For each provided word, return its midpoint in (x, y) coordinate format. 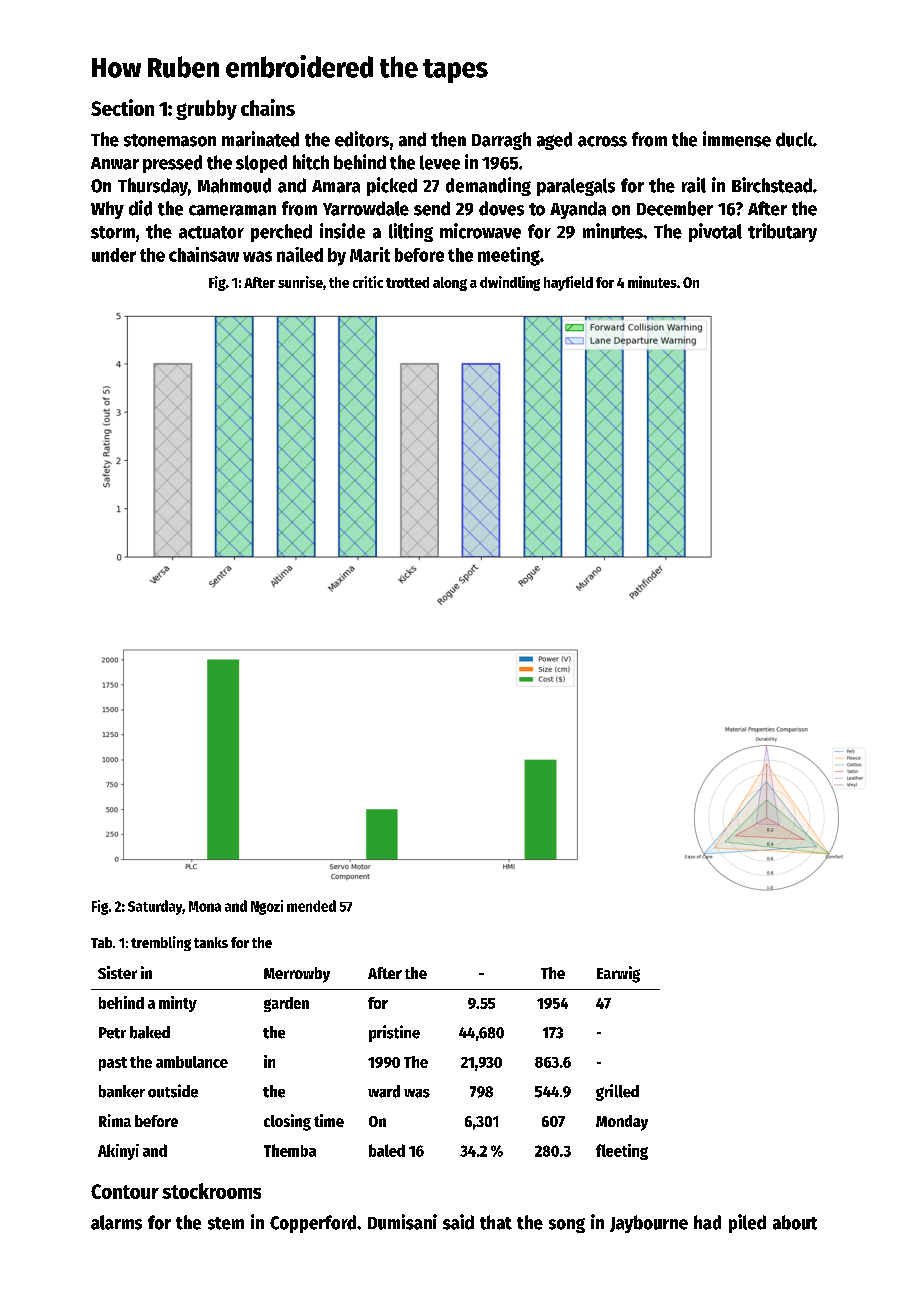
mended (311, 906)
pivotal (715, 232)
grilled (617, 1092)
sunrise (300, 282)
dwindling (510, 283)
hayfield (568, 283)
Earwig (618, 974)
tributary (782, 232)
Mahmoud (234, 185)
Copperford (313, 1224)
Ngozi (267, 907)
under (114, 255)
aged (554, 141)
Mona (205, 906)
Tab (101, 942)
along (450, 284)
